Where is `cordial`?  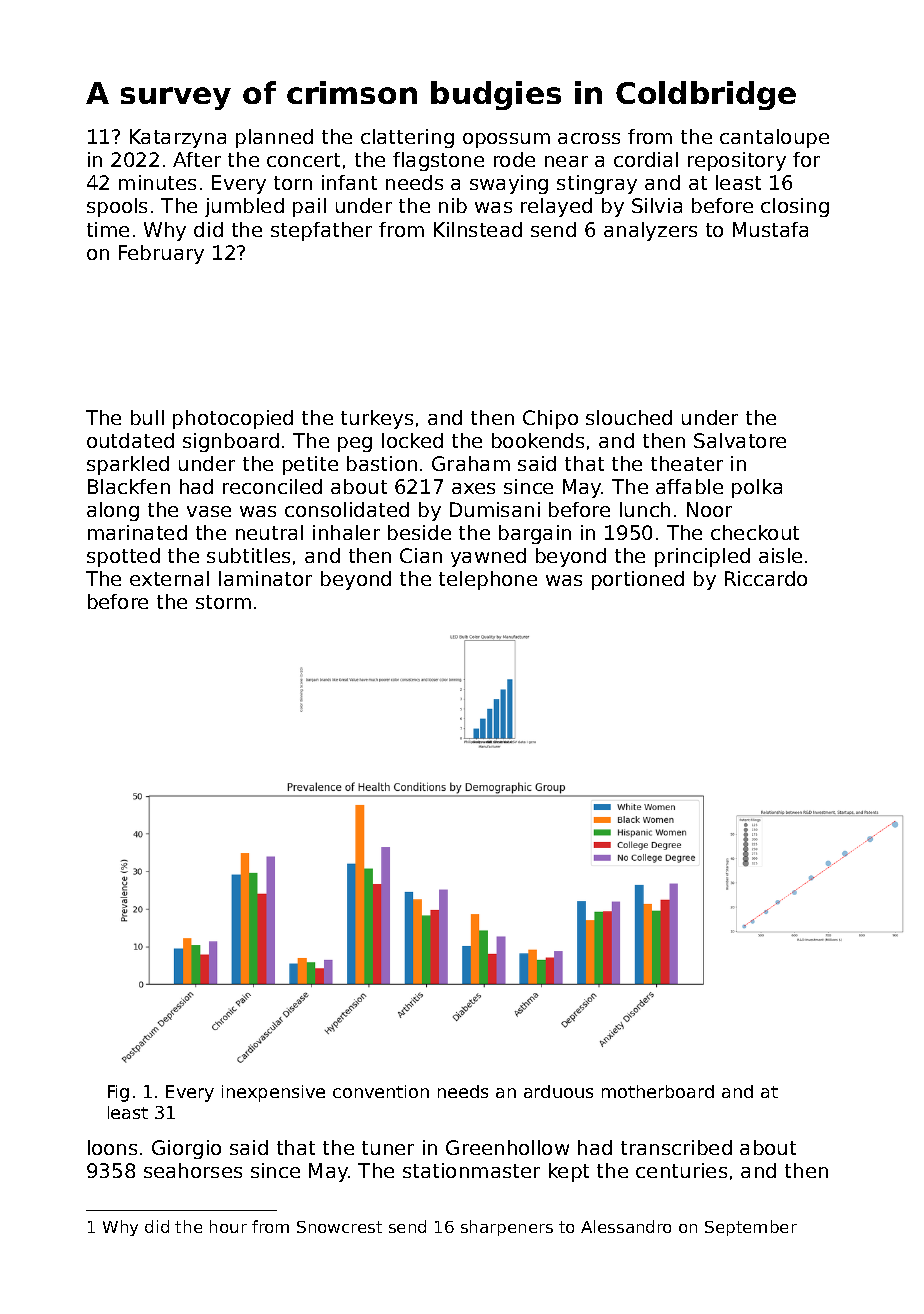
cordial is located at coordinates (646, 159).
